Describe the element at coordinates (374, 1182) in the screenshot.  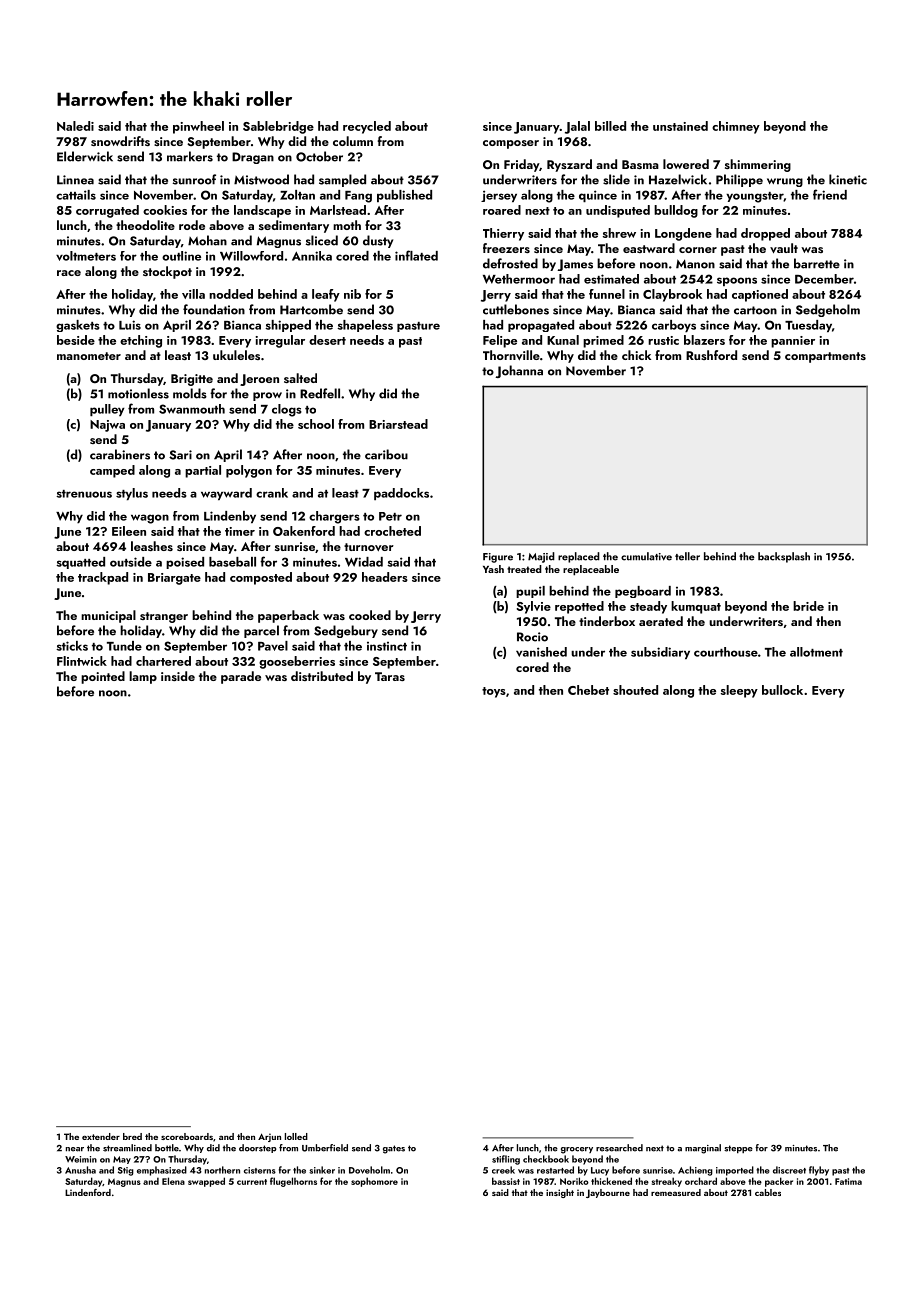
I see `sophomore` at that location.
